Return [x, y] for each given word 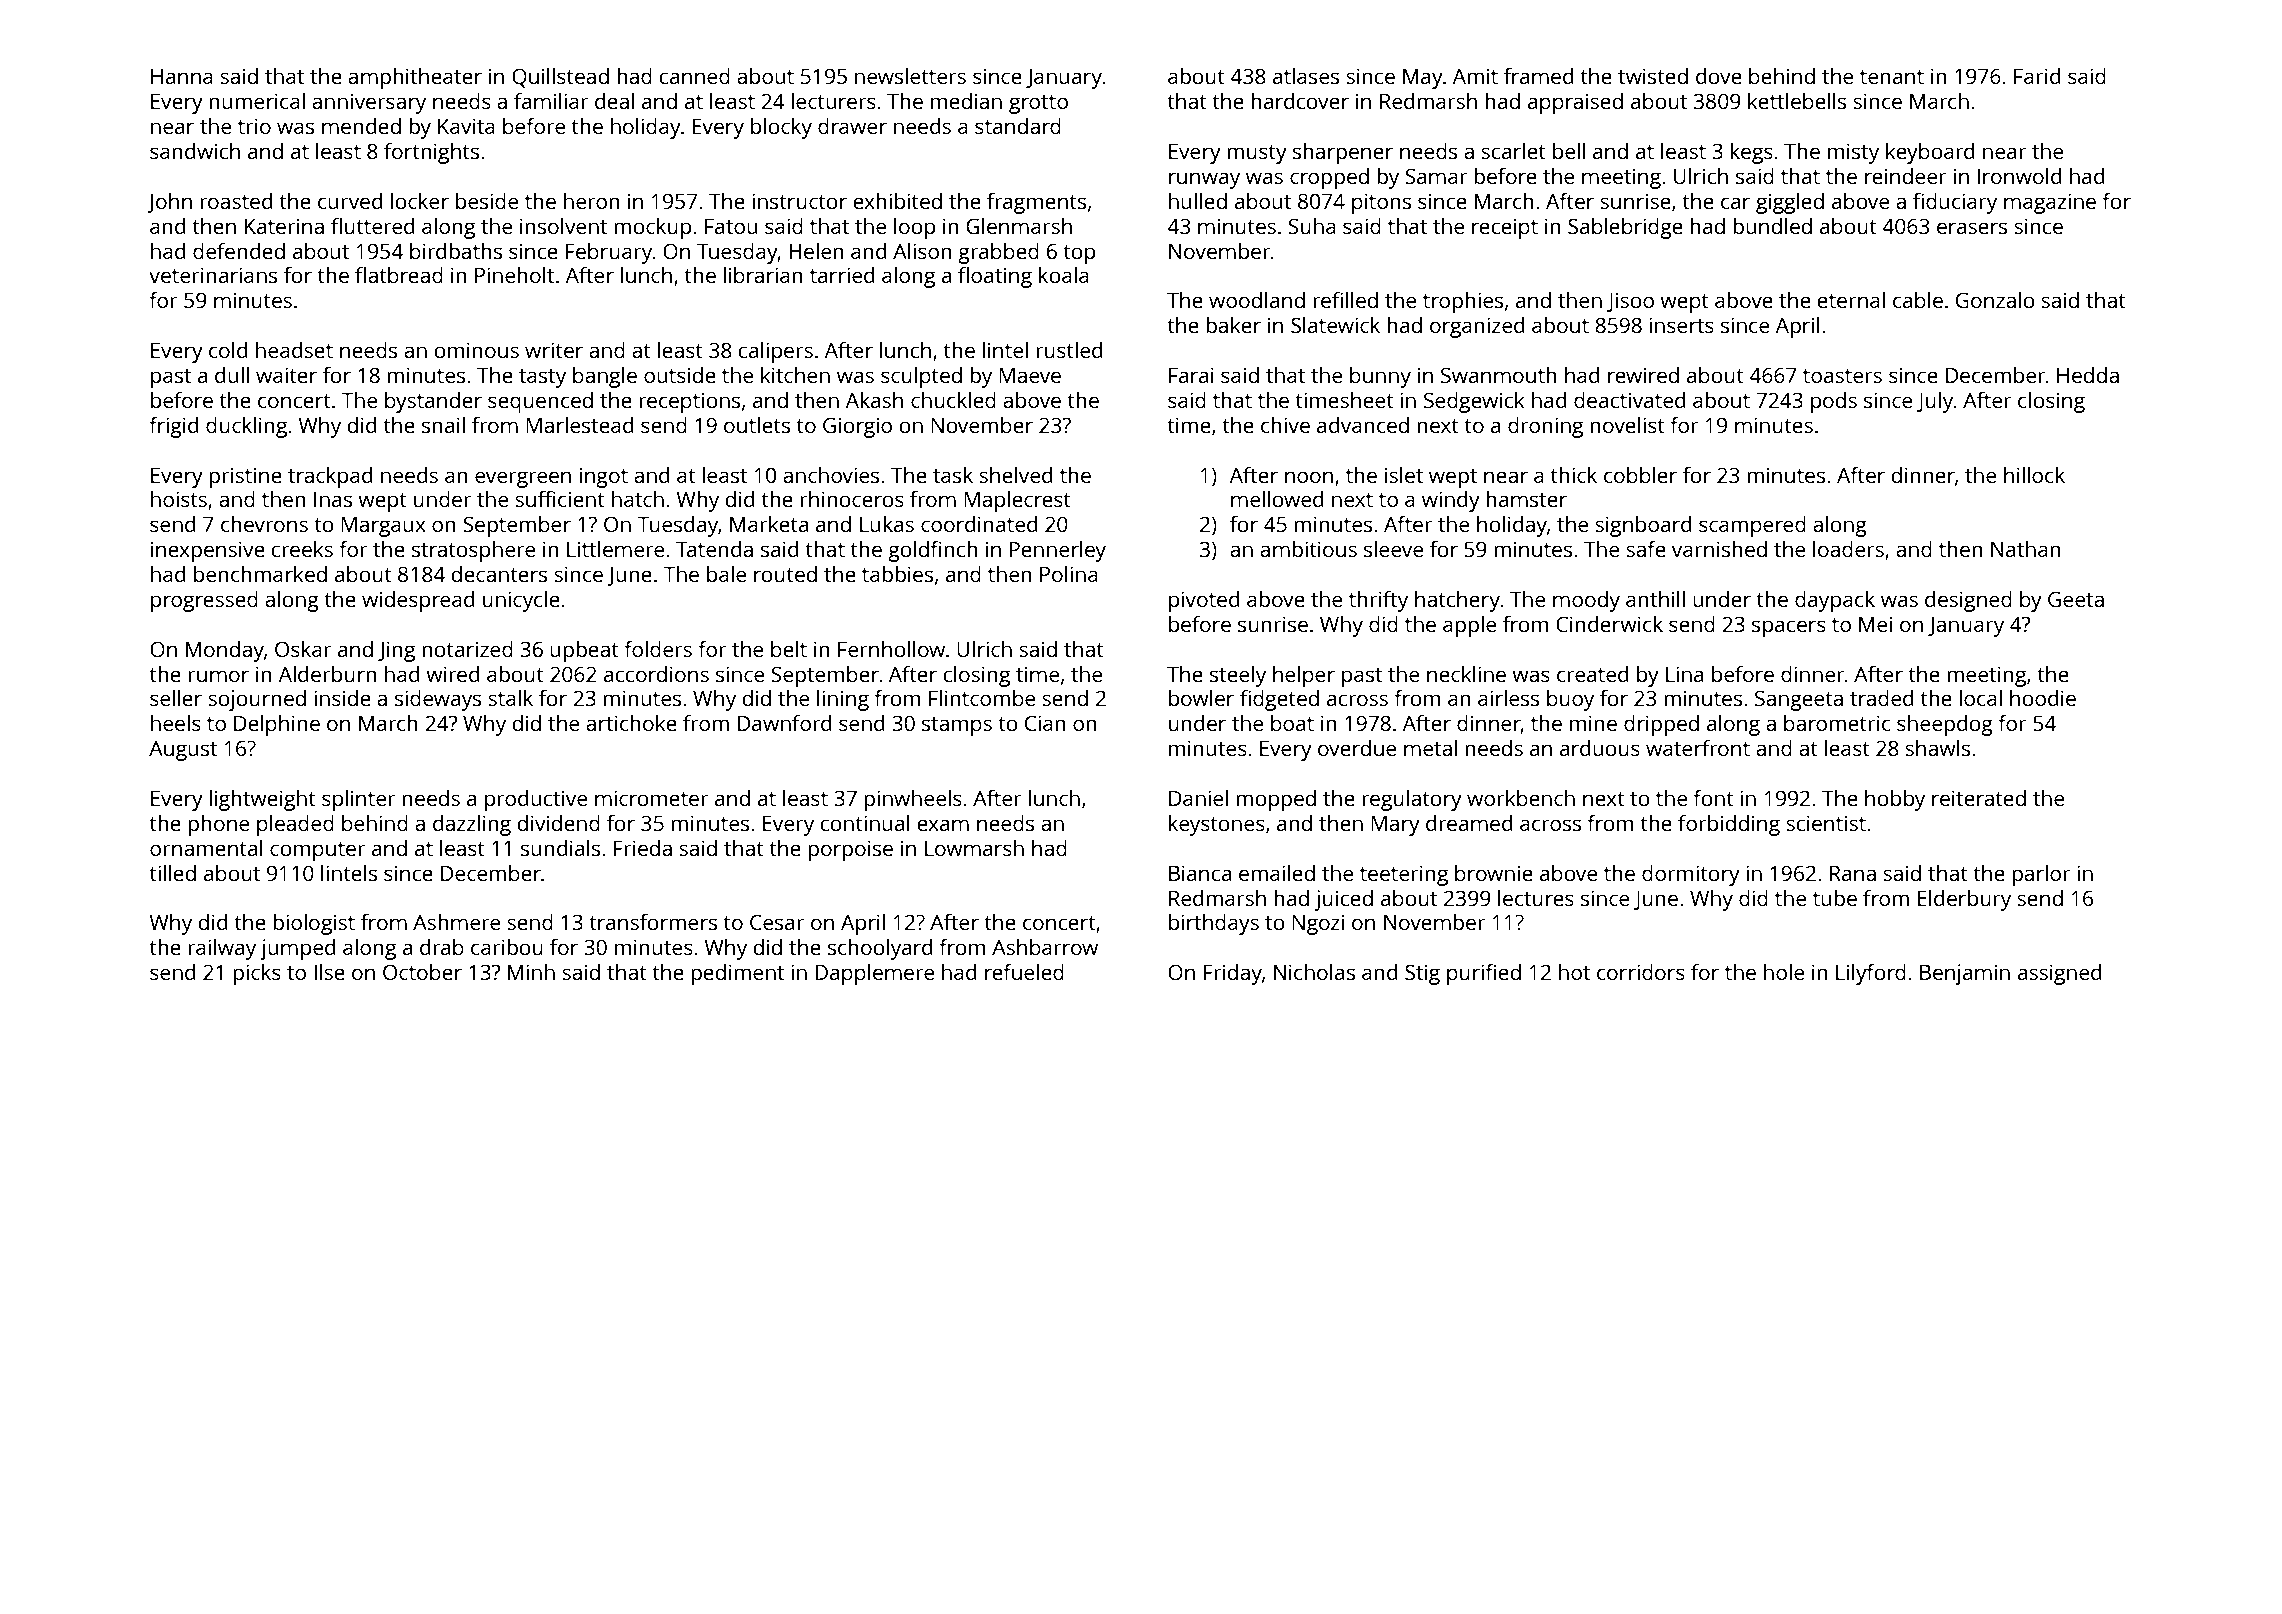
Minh [531, 972]
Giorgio [857, 427]
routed [785, 574]
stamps [957, 726]
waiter [286, 375]
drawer [852, 126]
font [1713, 798]
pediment [737, 974]
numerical [257, 101]
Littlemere [615, 549]
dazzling [472, 825]
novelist [1627, 425]
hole [1784, 972]
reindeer [1906, 176]
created [1592, 674]
